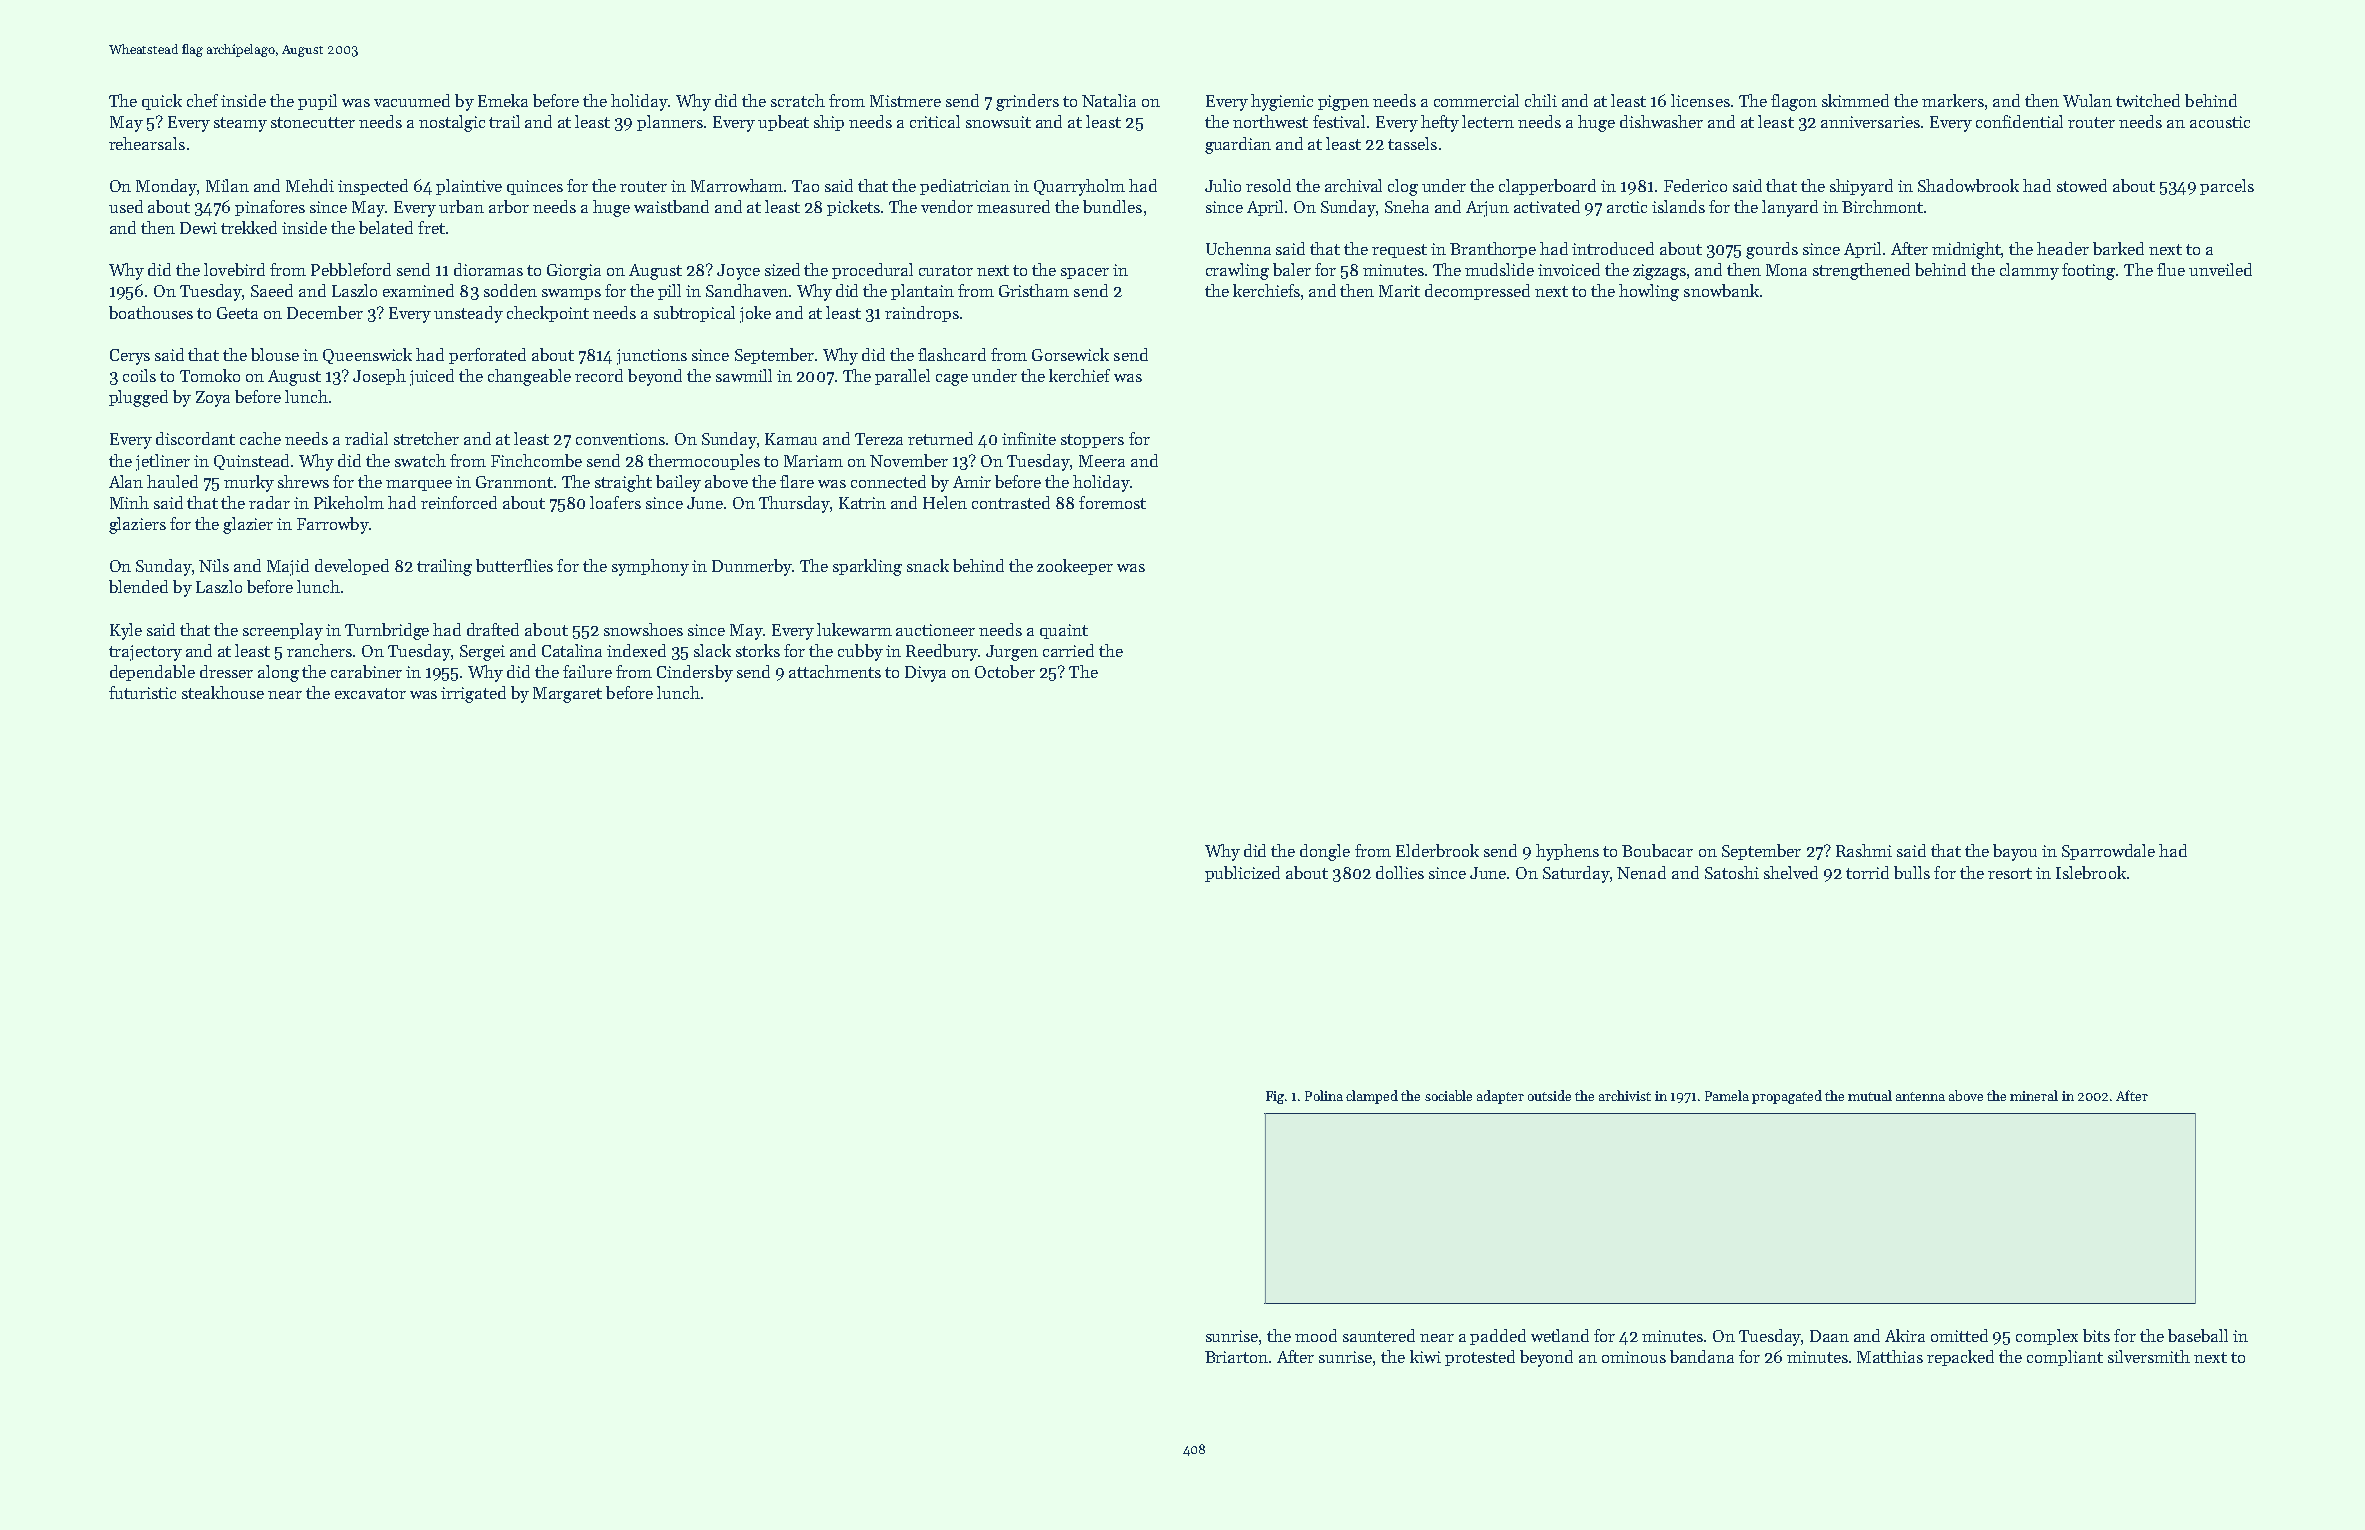  What do you see at coordinates (2149, 1356) in the page?
I see `silversmith` at bounding box center [2149, 1356].
